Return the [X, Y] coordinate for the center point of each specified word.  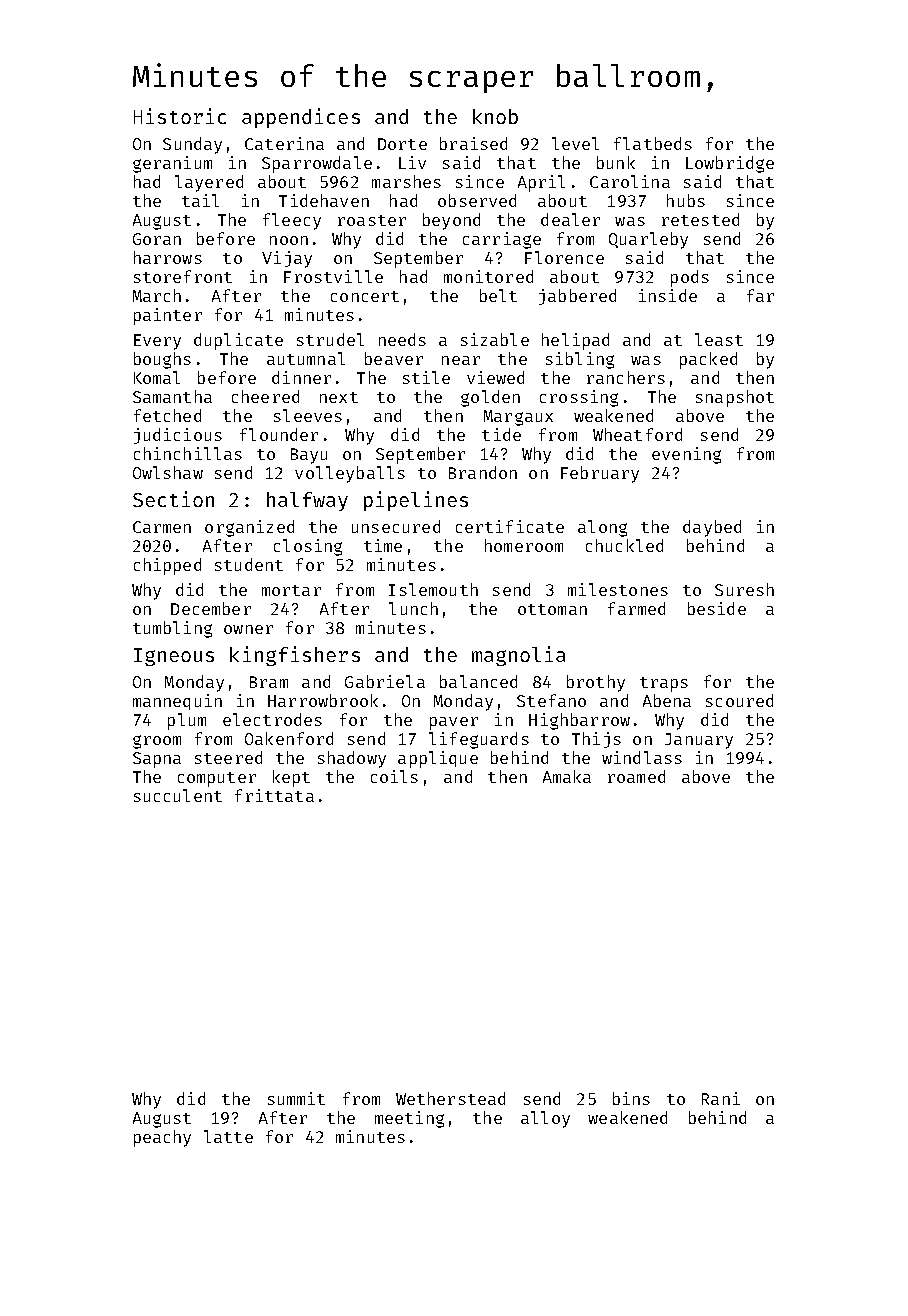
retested [700, 219]
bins [631, 1098]
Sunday [192, 145]
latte [228, 1136]
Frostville [333, 276]
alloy [545, 1119]
